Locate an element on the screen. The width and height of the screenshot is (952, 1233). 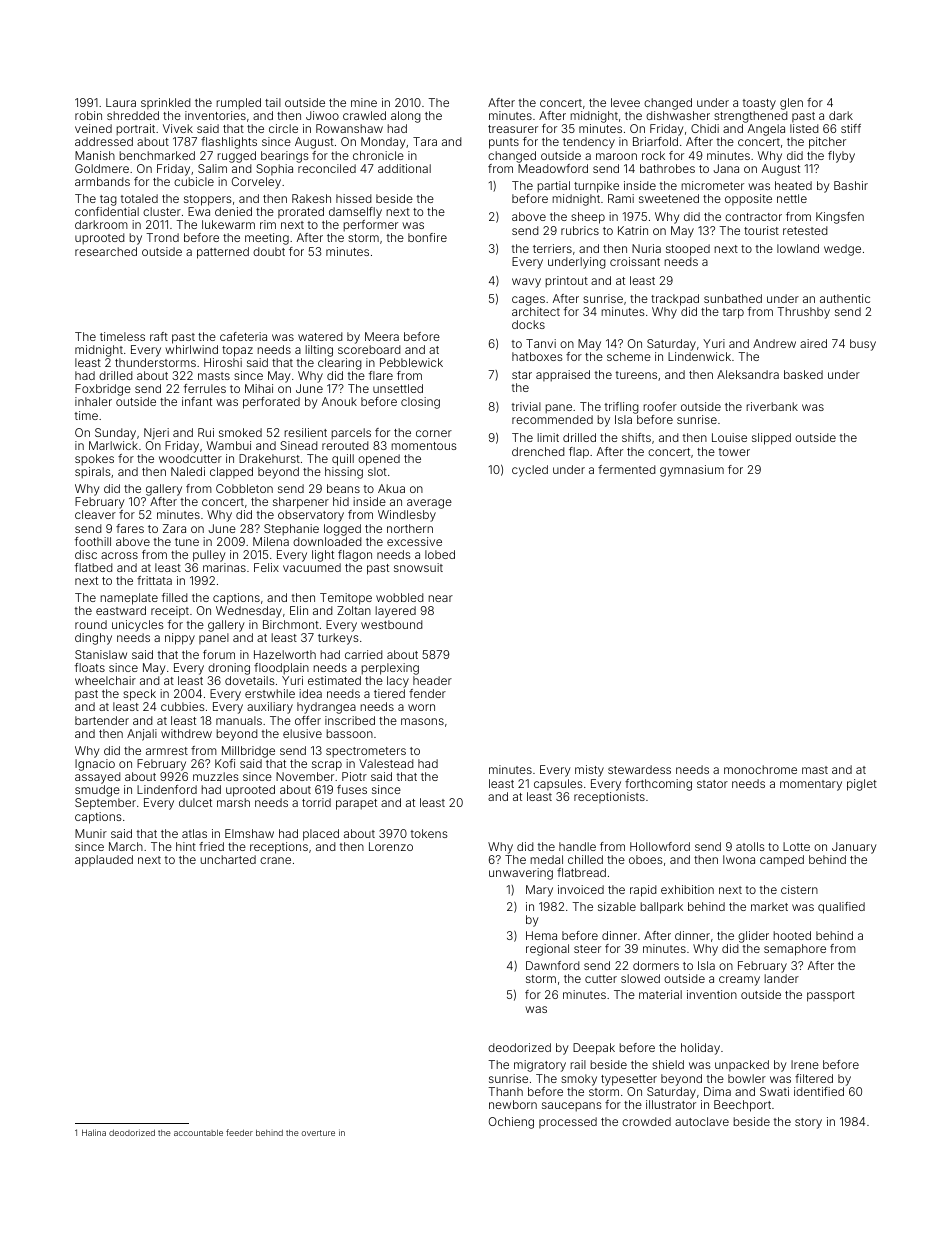
marinas is located at coordinates (224, 567).
